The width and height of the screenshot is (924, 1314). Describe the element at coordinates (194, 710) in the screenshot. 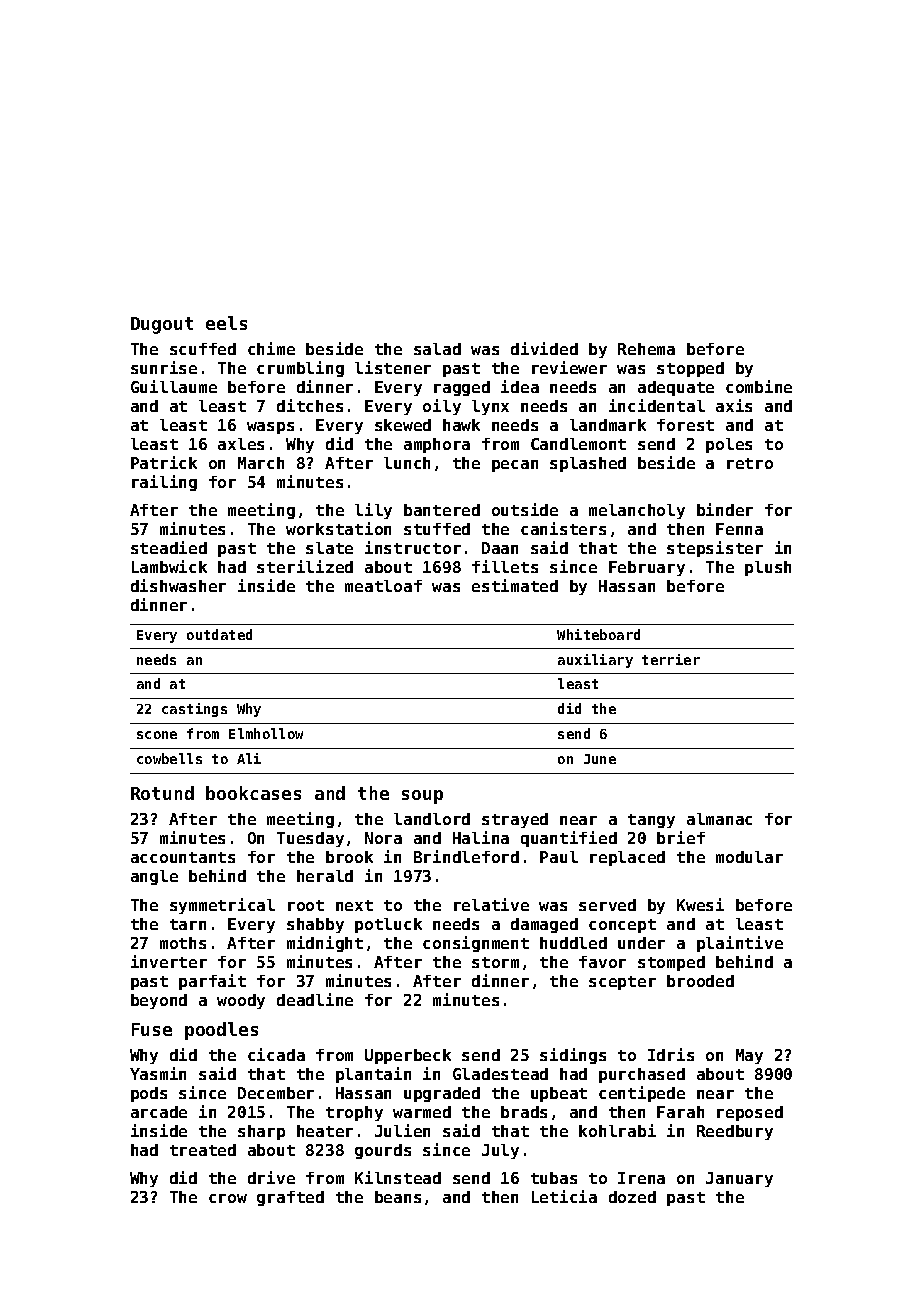

I see `castings` at that location.
